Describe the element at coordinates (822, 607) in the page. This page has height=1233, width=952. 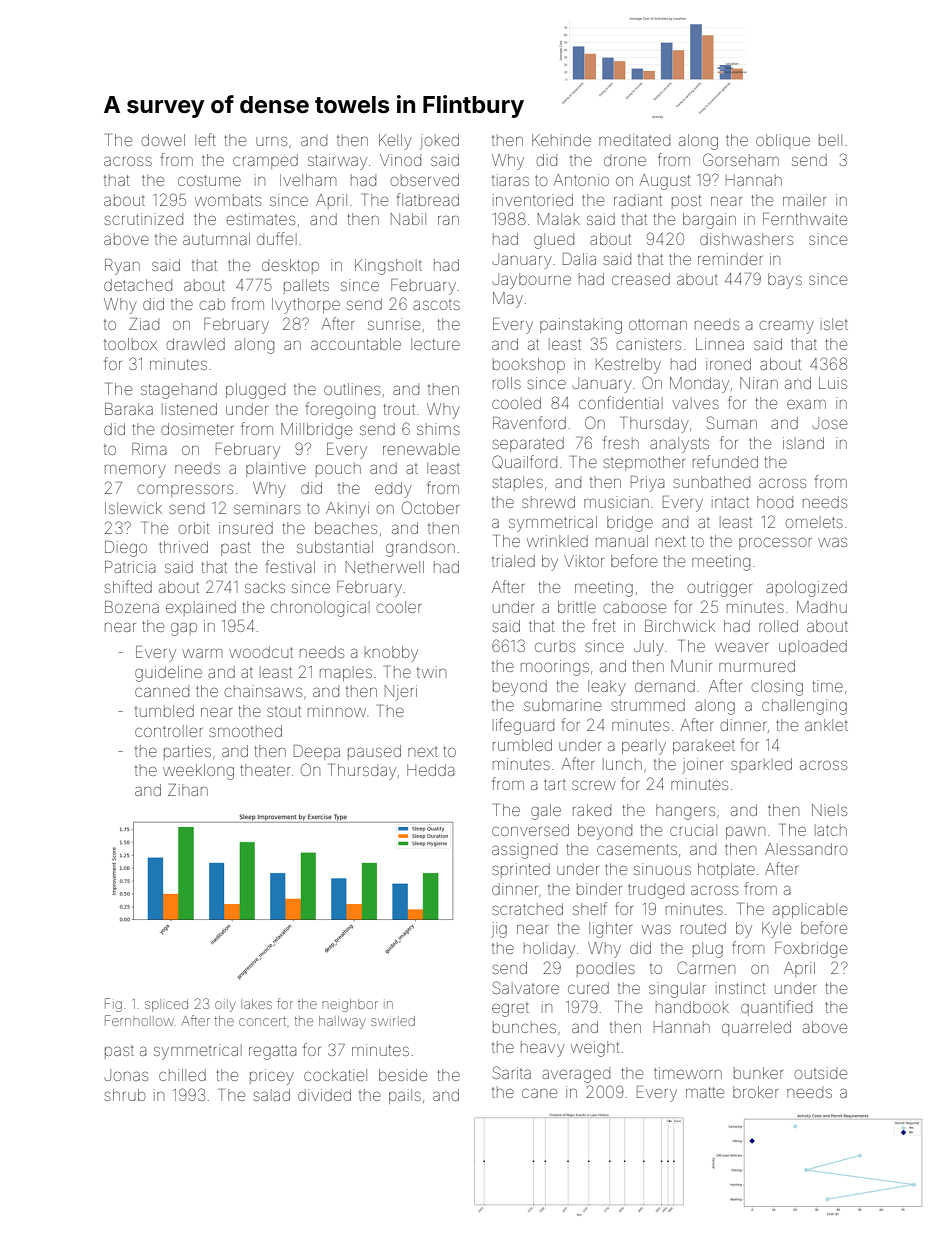
I see `Madhu` at that location.
